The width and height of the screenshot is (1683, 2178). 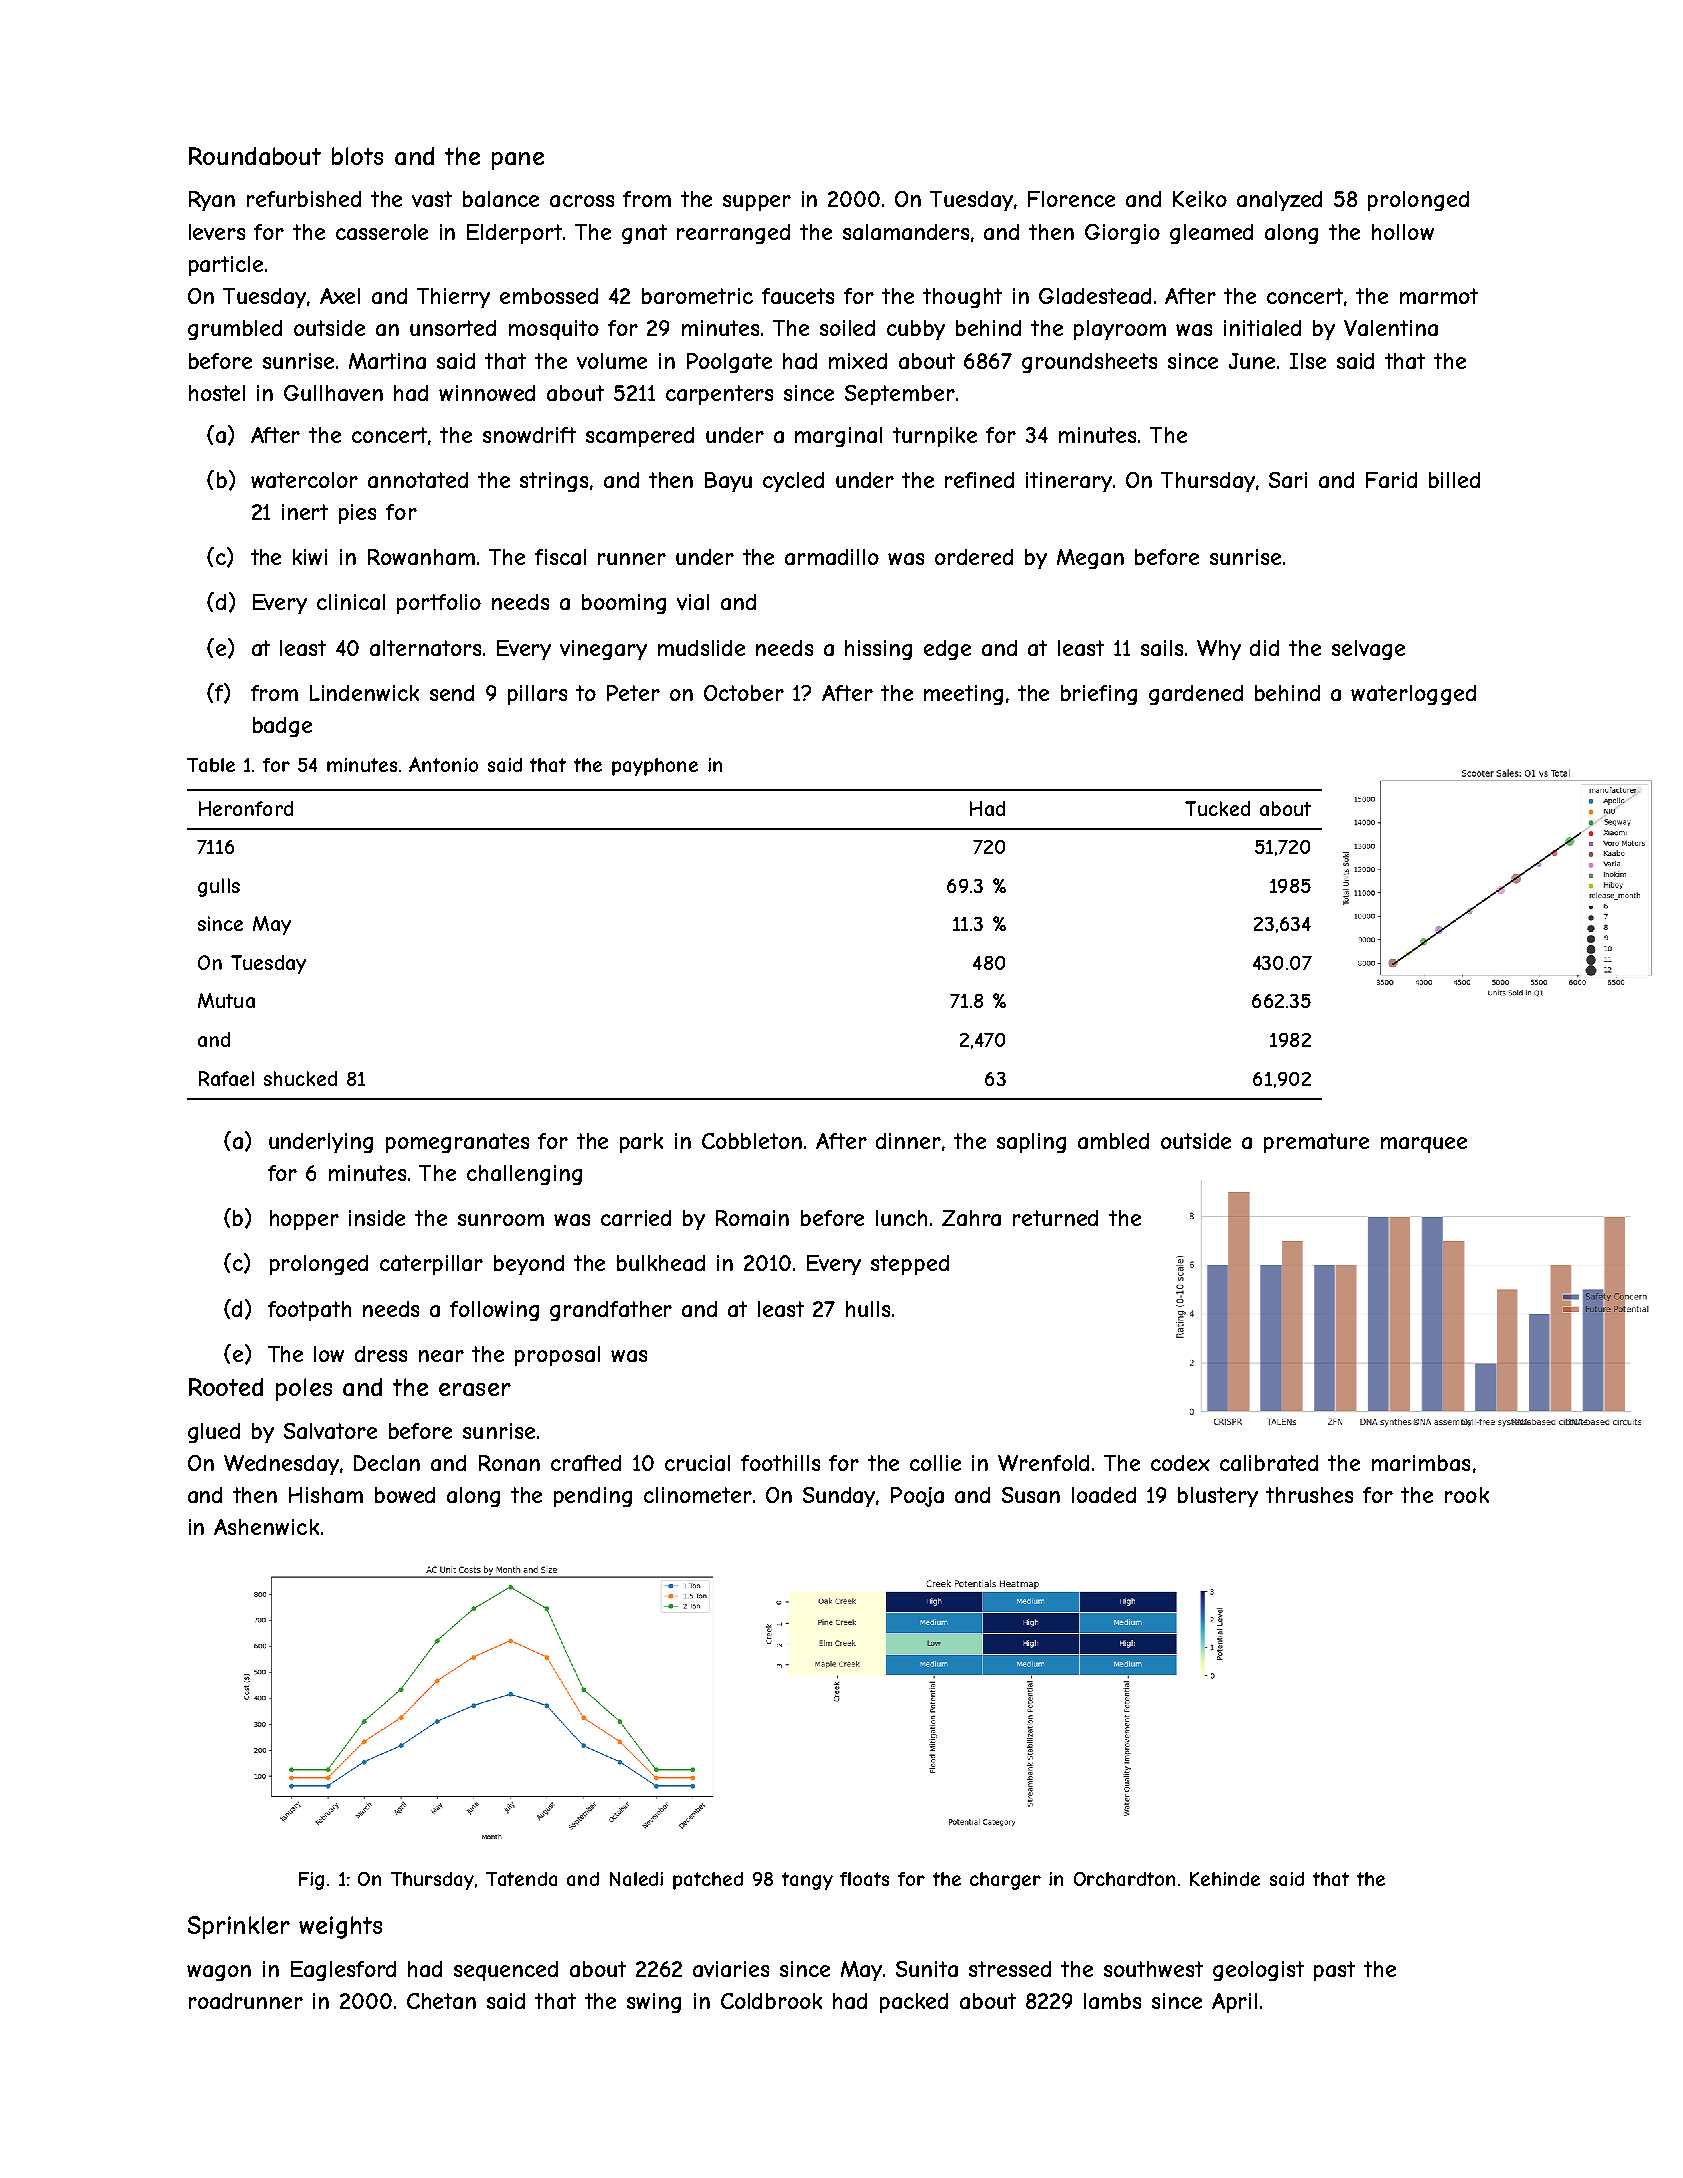 I want to click on initialed, so click(x=1262, y=328).
